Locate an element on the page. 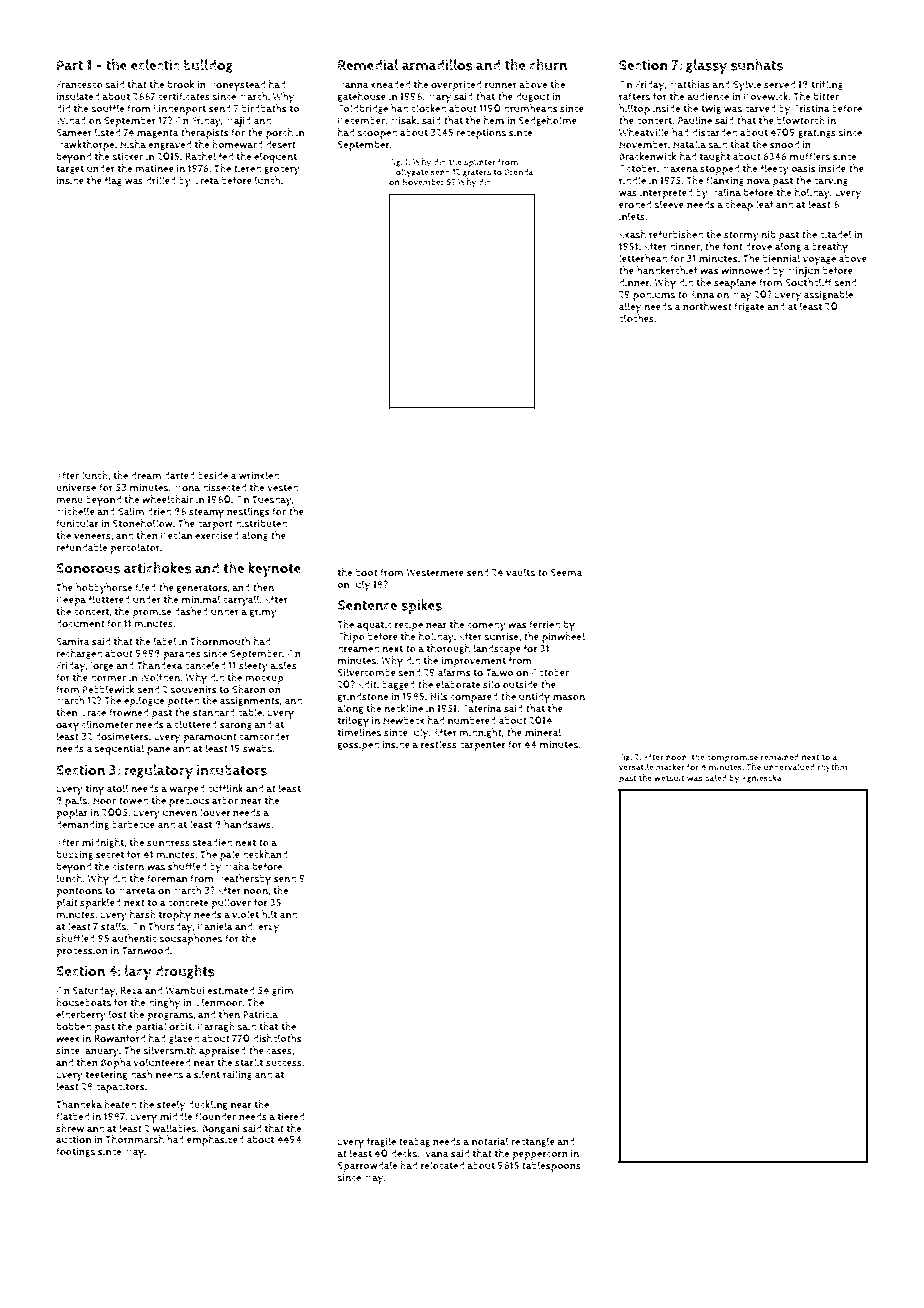 The width and height of the page is (924, 1308). eclectic is located at coordinates (155, 65).
